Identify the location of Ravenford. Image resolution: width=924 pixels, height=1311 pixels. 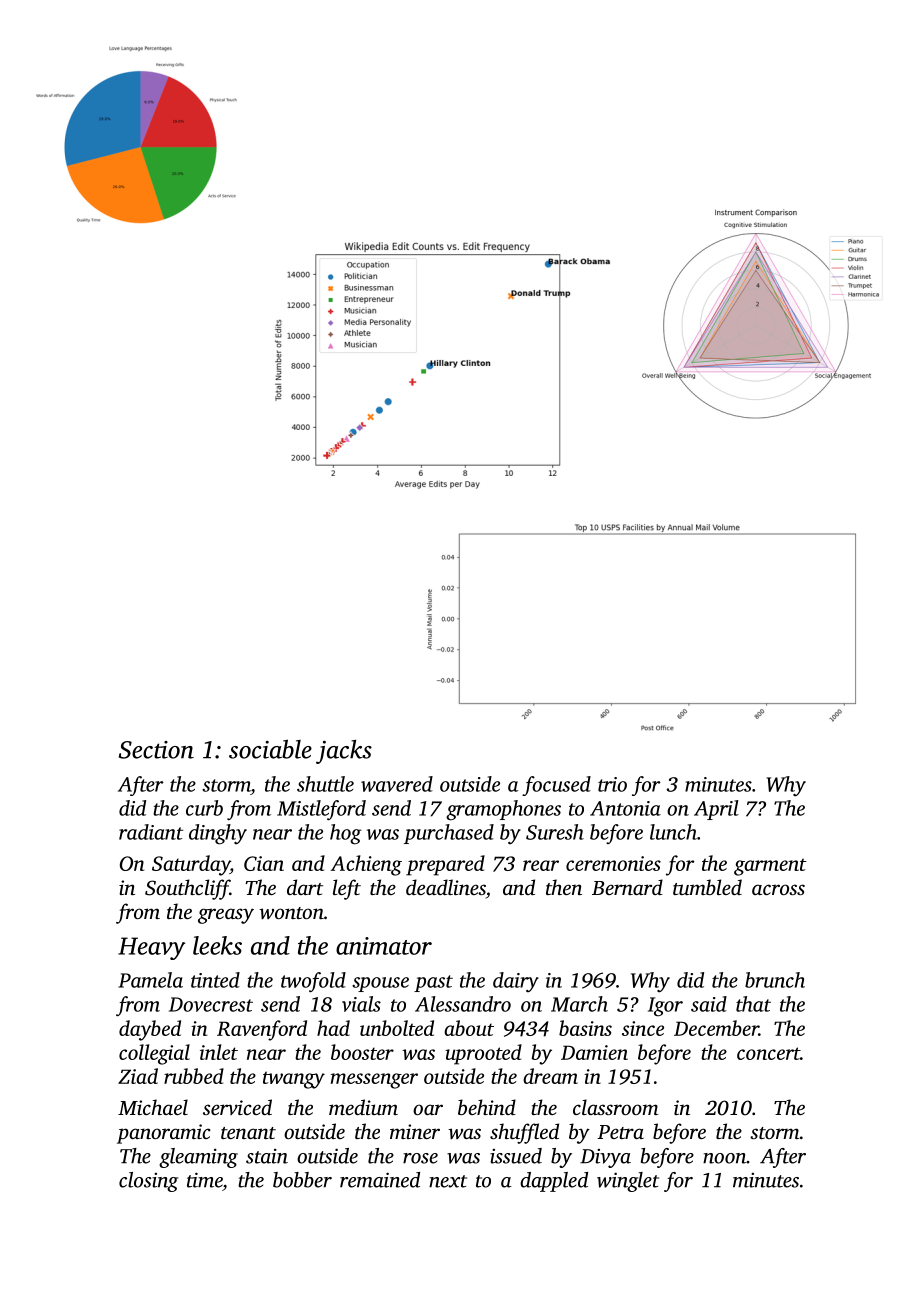
(262, 1030).
